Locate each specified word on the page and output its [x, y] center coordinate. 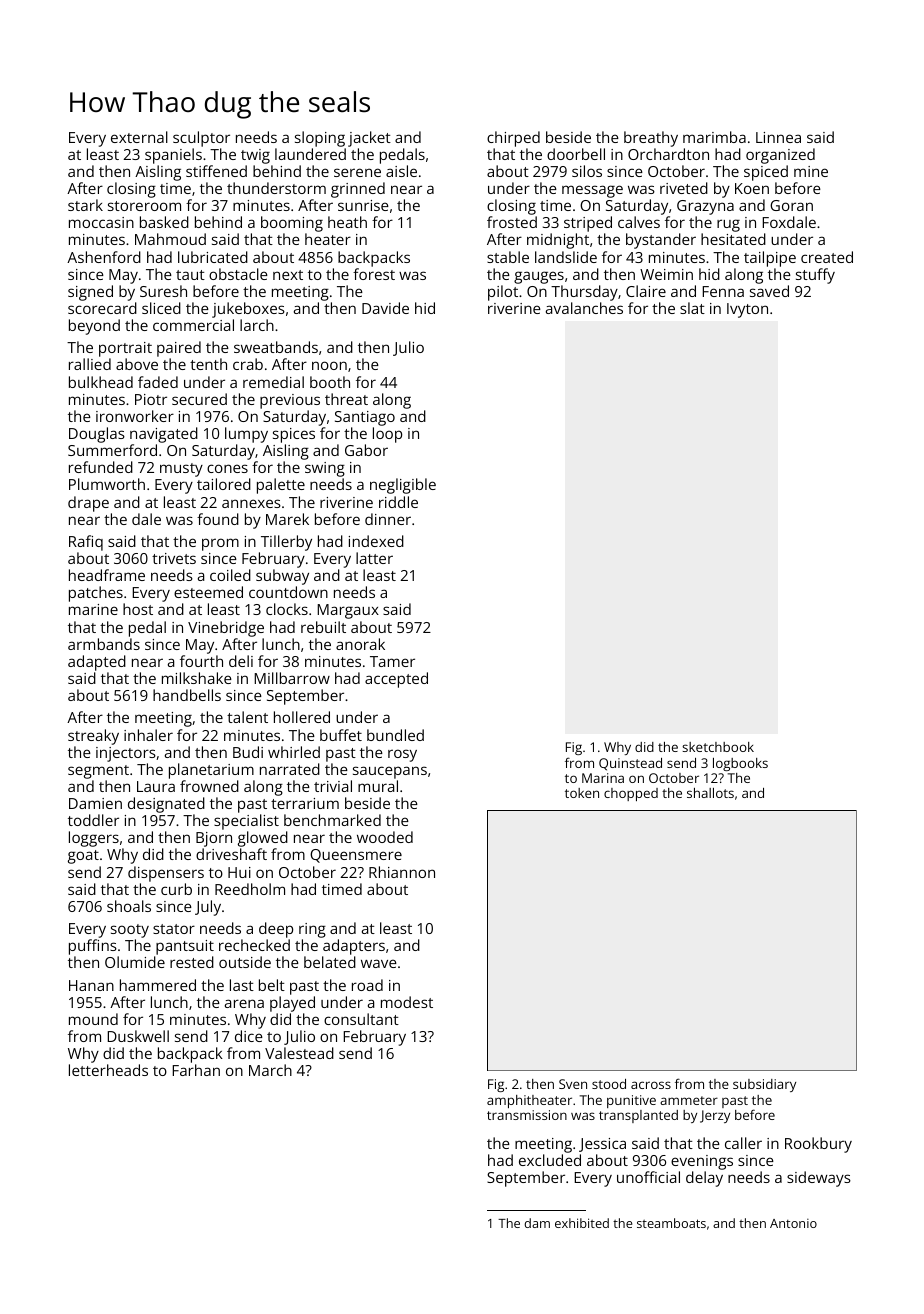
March [270, 1070]
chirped [513, 139]
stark [85, 205]
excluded [550, 1160]
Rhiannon [402, 872]
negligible [403, 486]
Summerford [112, 450]
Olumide [135, 962]
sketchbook [718, 747]
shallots [710, 793]
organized [780, 156]
